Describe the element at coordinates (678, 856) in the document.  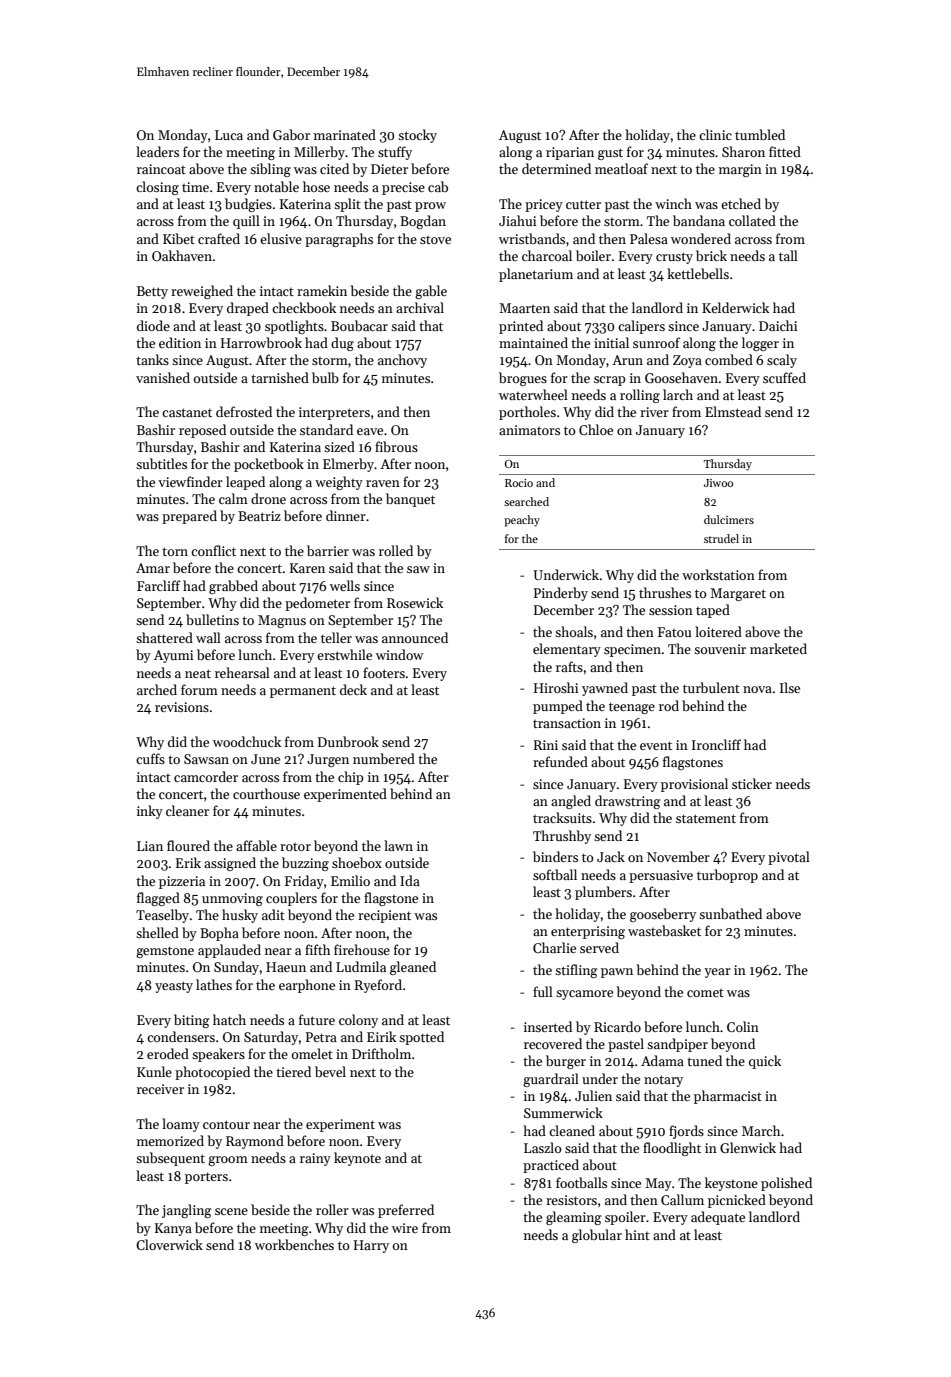
I see `November` at that location.
